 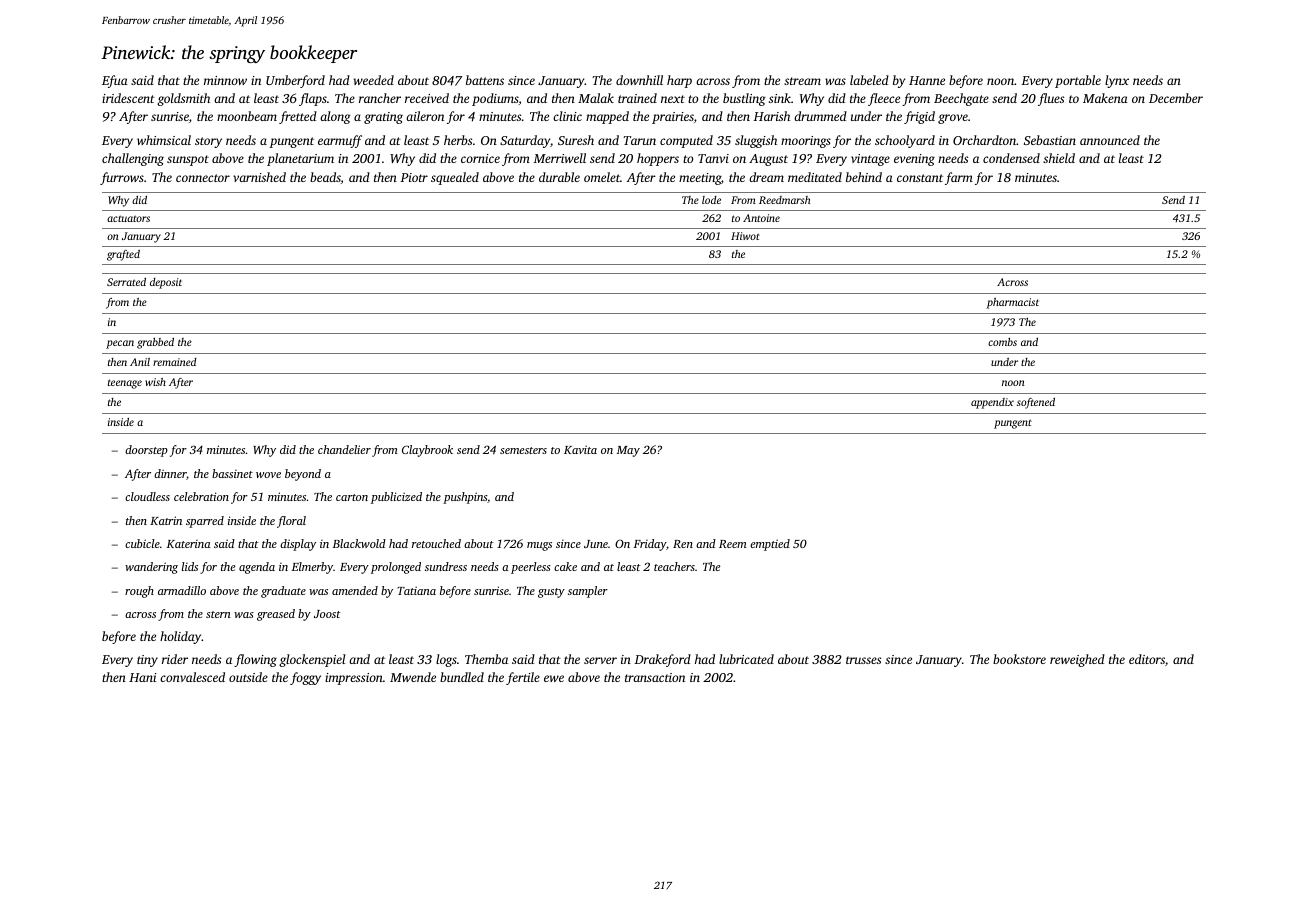 What do you see at coordinates (628, 451) in the screenshot?
I see `May` at bounding box center [628, 451].
